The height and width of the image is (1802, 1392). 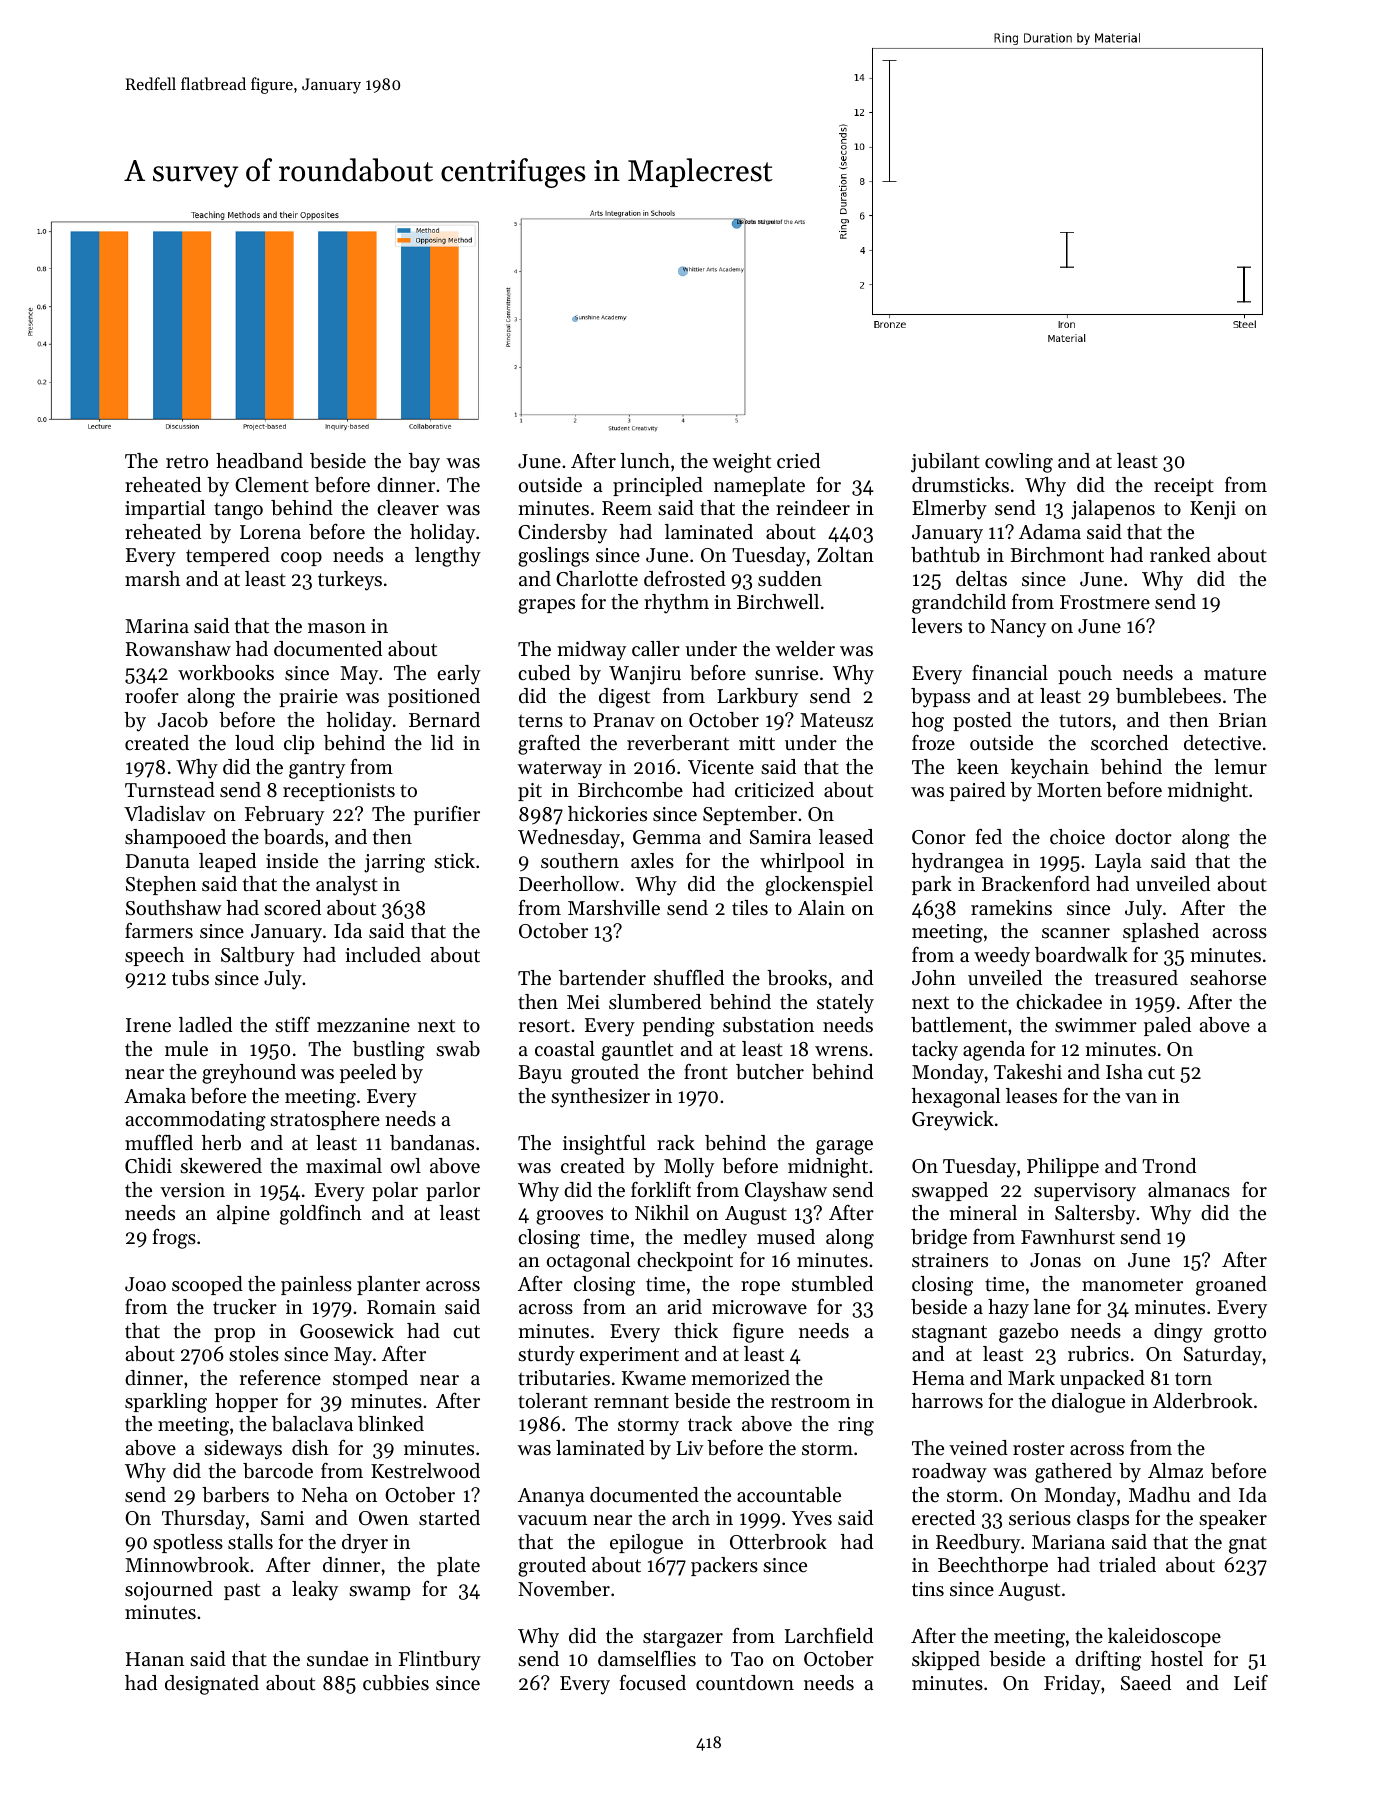 I want to click on Nikhil, so click(x=662, y=1212).
